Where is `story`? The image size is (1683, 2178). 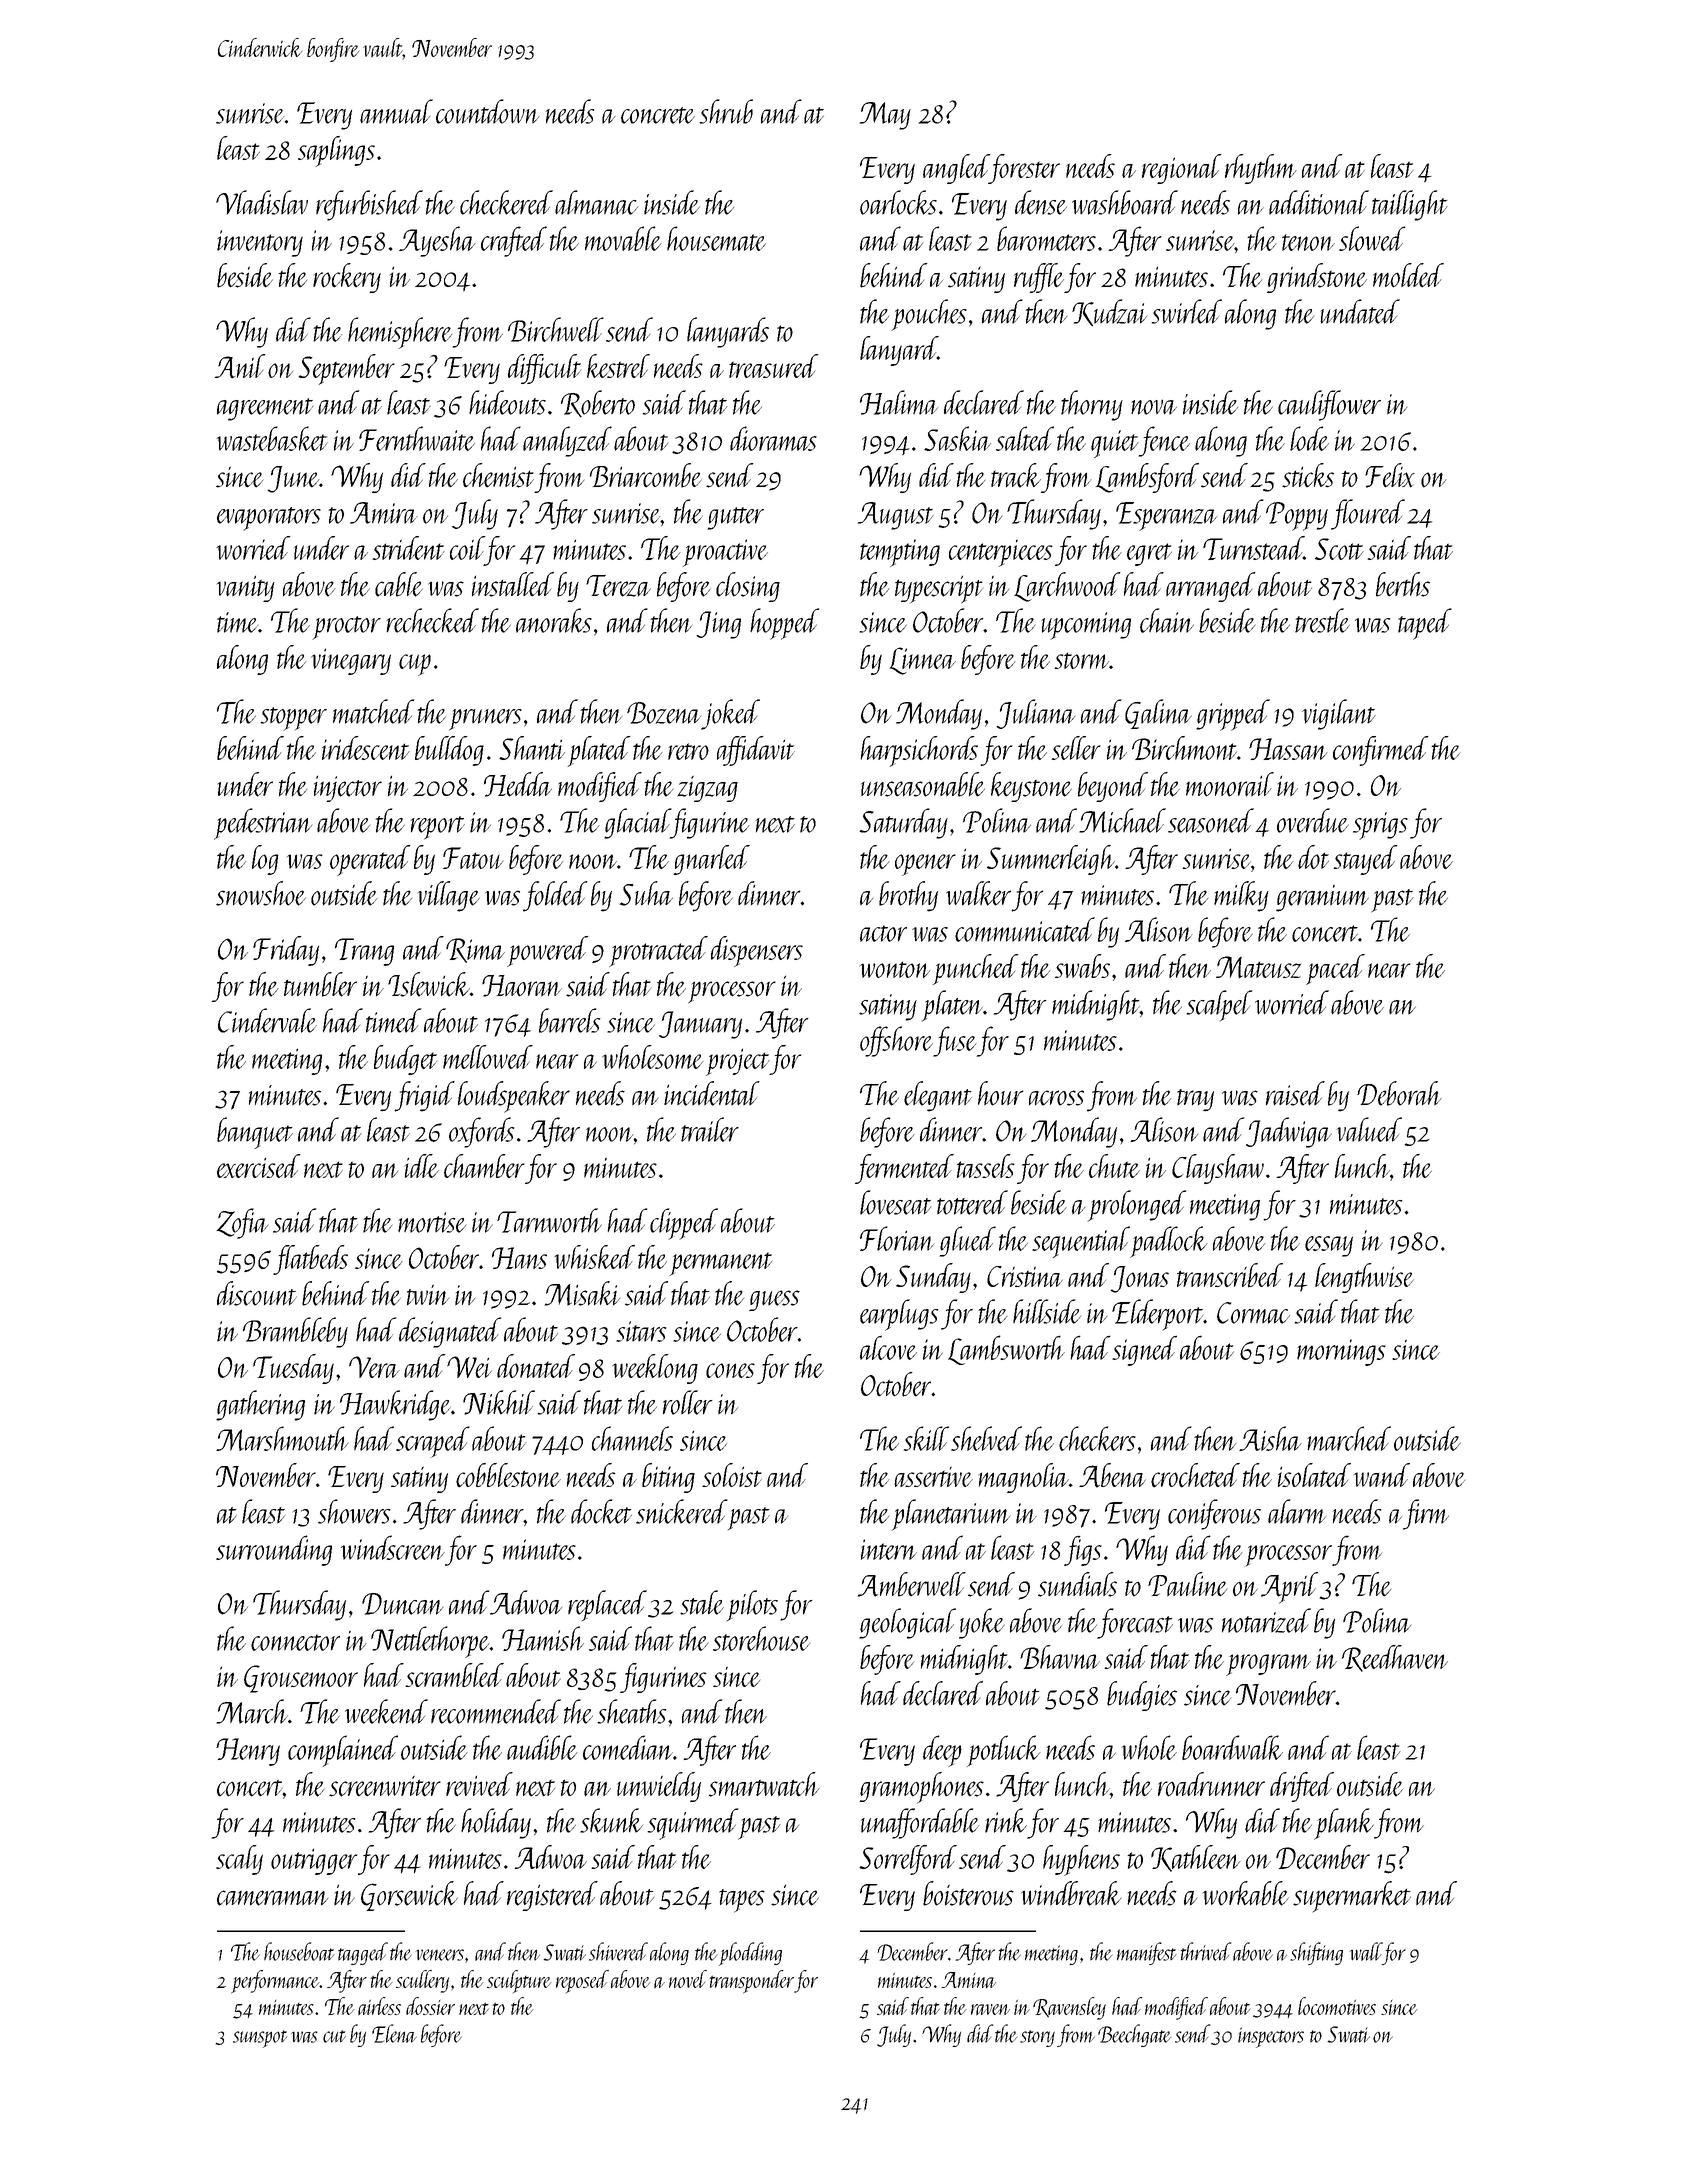
story is located at coordinates (1037, 2038).
